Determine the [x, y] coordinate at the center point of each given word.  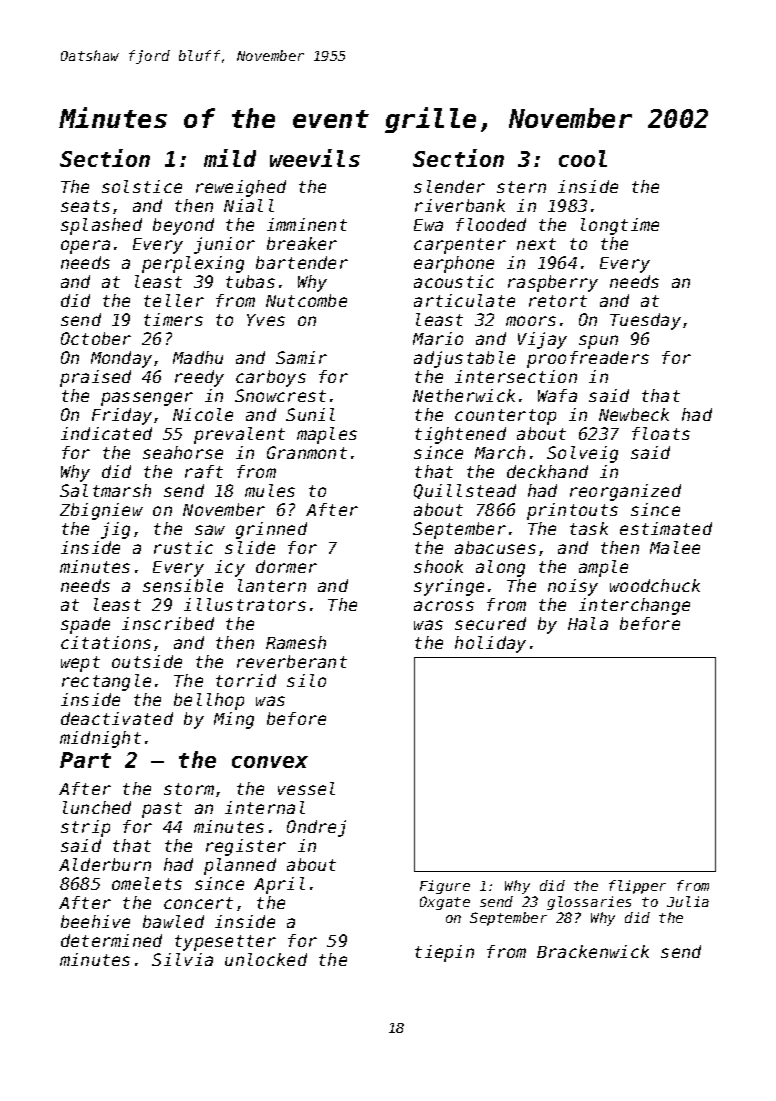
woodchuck [655, 585]
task [589, 528]
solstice [142, 186]
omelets [147, 883]
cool [583, 158]
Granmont [307, 452]
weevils [315, 158]
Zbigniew [101, 511]
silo [306, 680]
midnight [100, 739]
